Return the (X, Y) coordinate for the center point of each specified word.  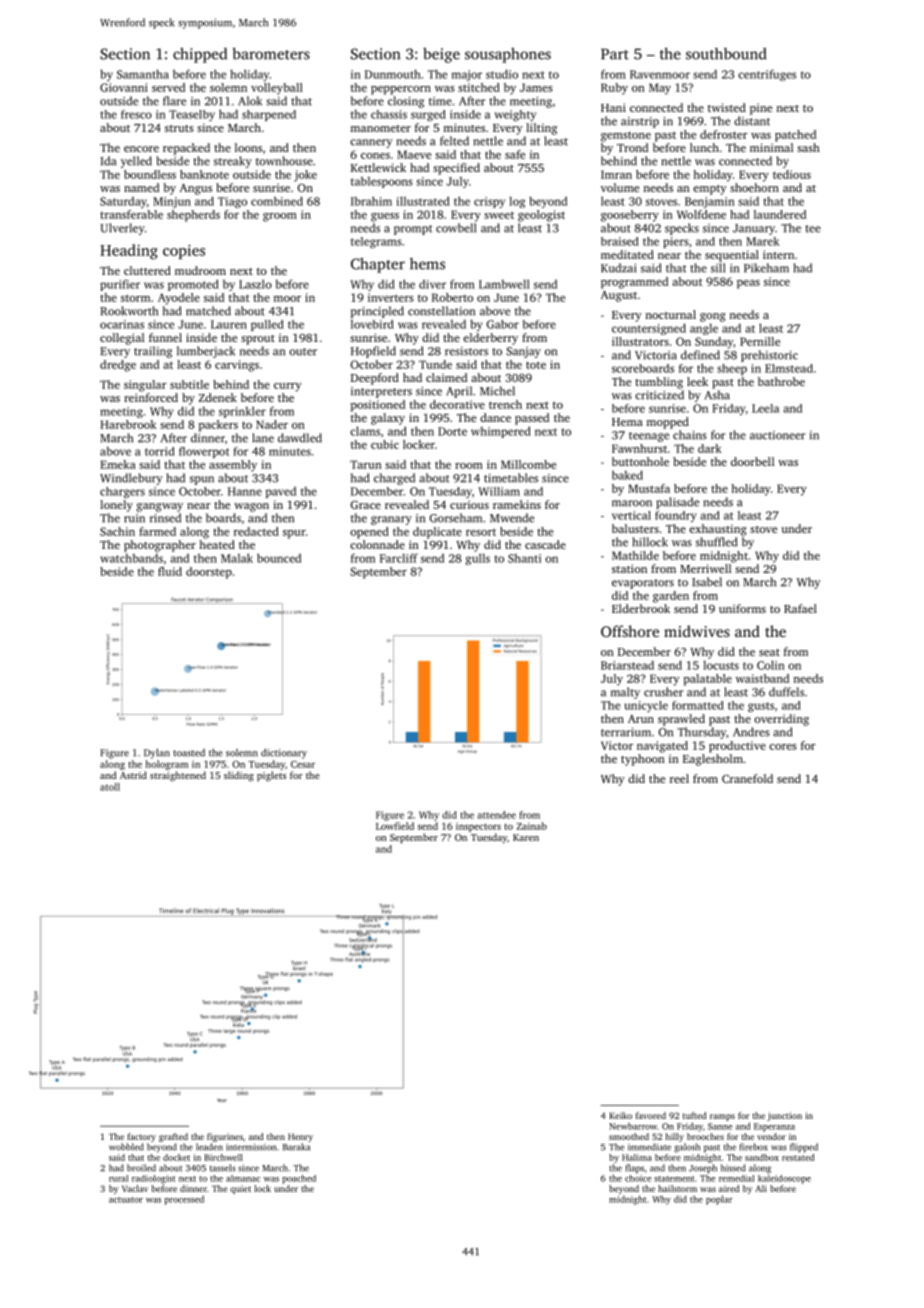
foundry (675, 516)
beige (441, 55)
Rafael (800, 608)
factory (141, 1137)
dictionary (284, 754)
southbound (726, 54)
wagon (251, 507)
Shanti (524, 558)
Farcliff (399, 558)
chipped (200, 55)
